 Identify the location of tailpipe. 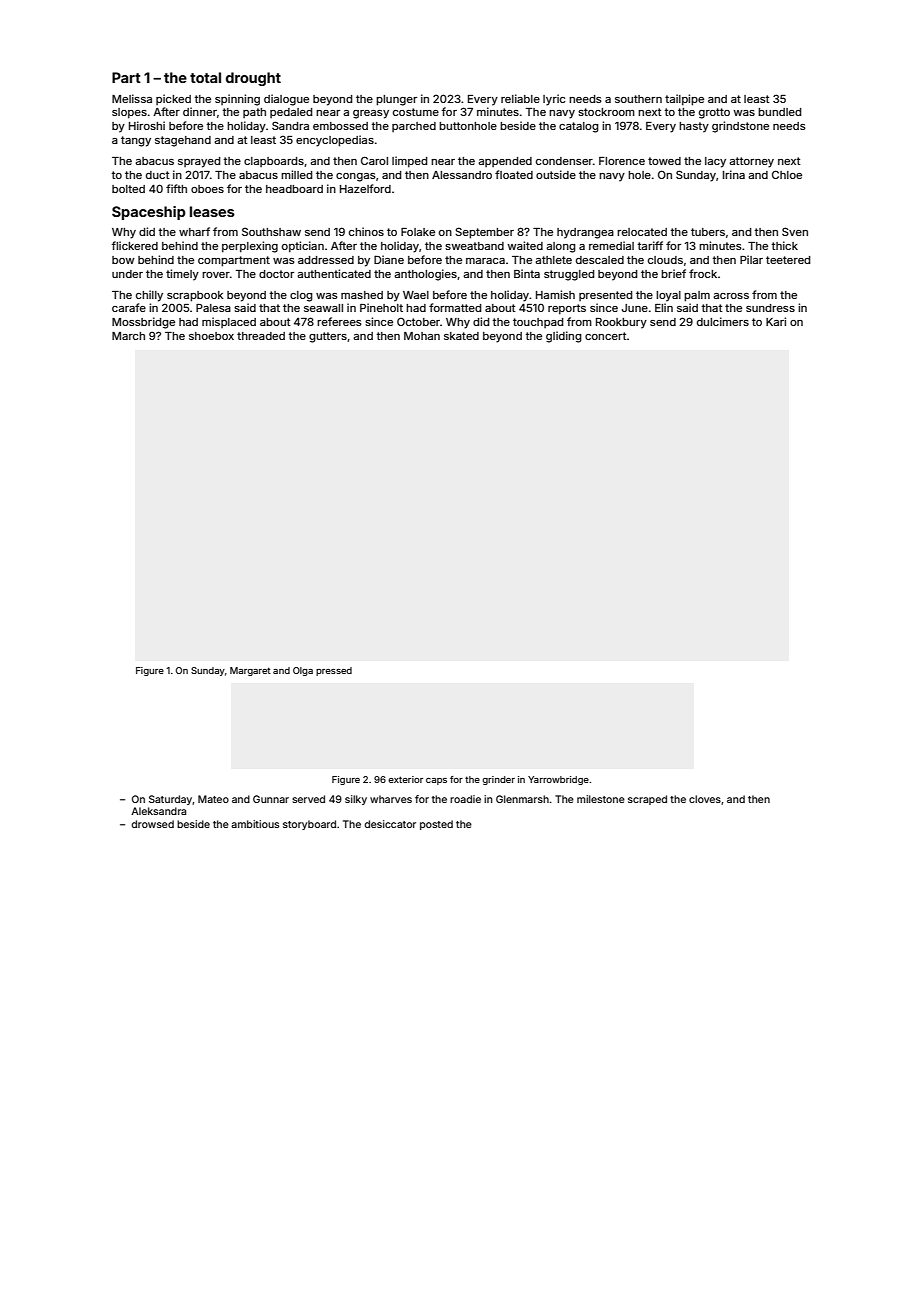
(684, 100).
